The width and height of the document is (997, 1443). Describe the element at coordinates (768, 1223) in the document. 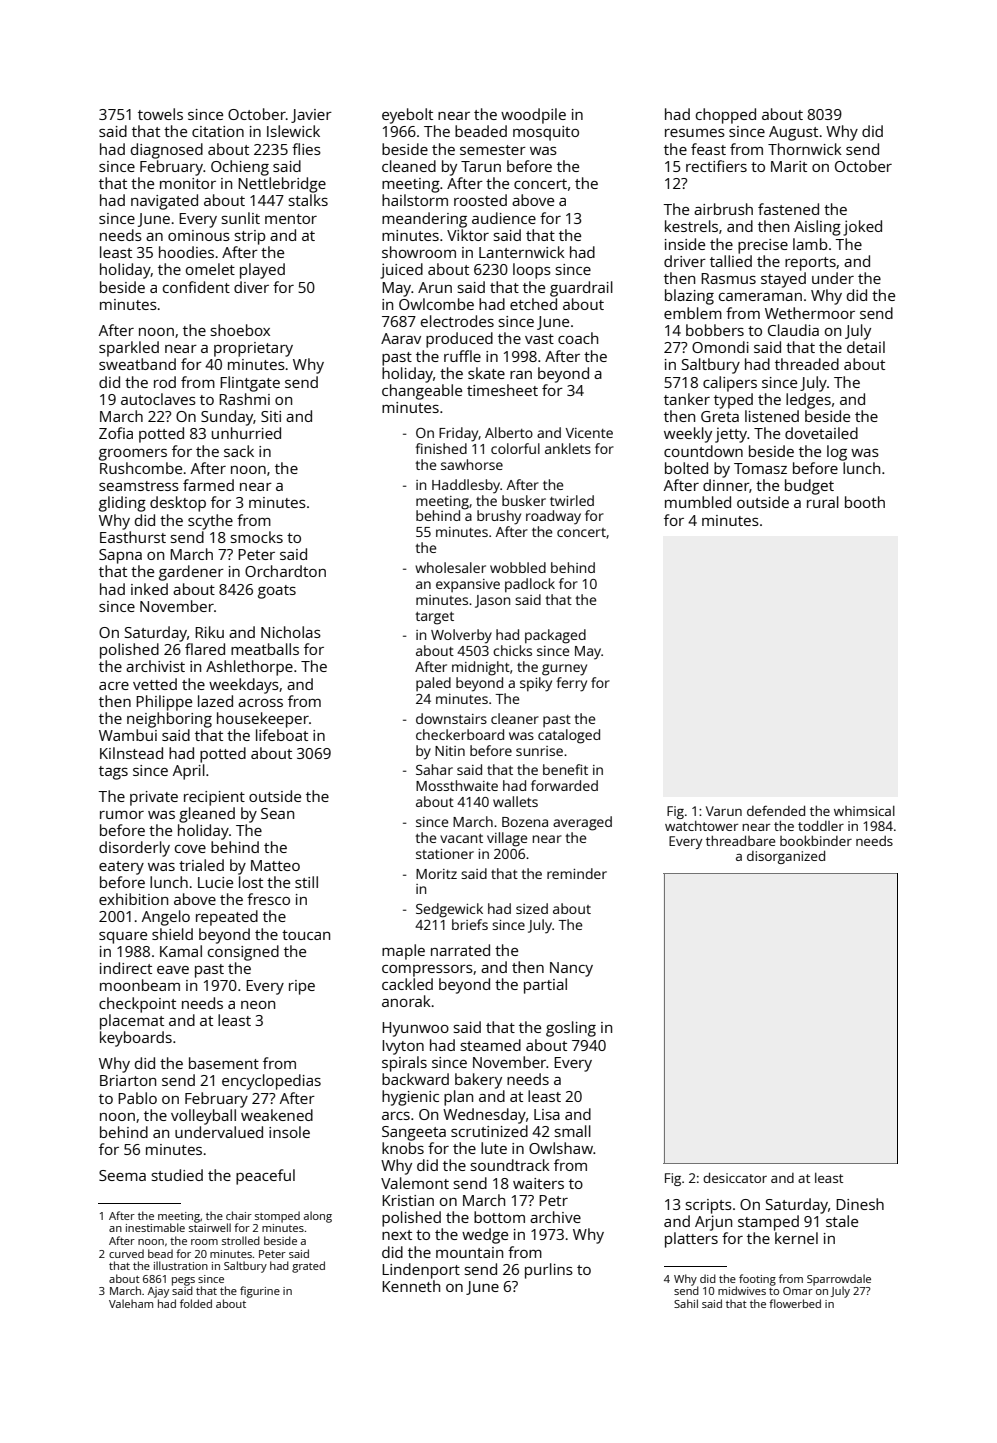

I see `stamped` at that location.
